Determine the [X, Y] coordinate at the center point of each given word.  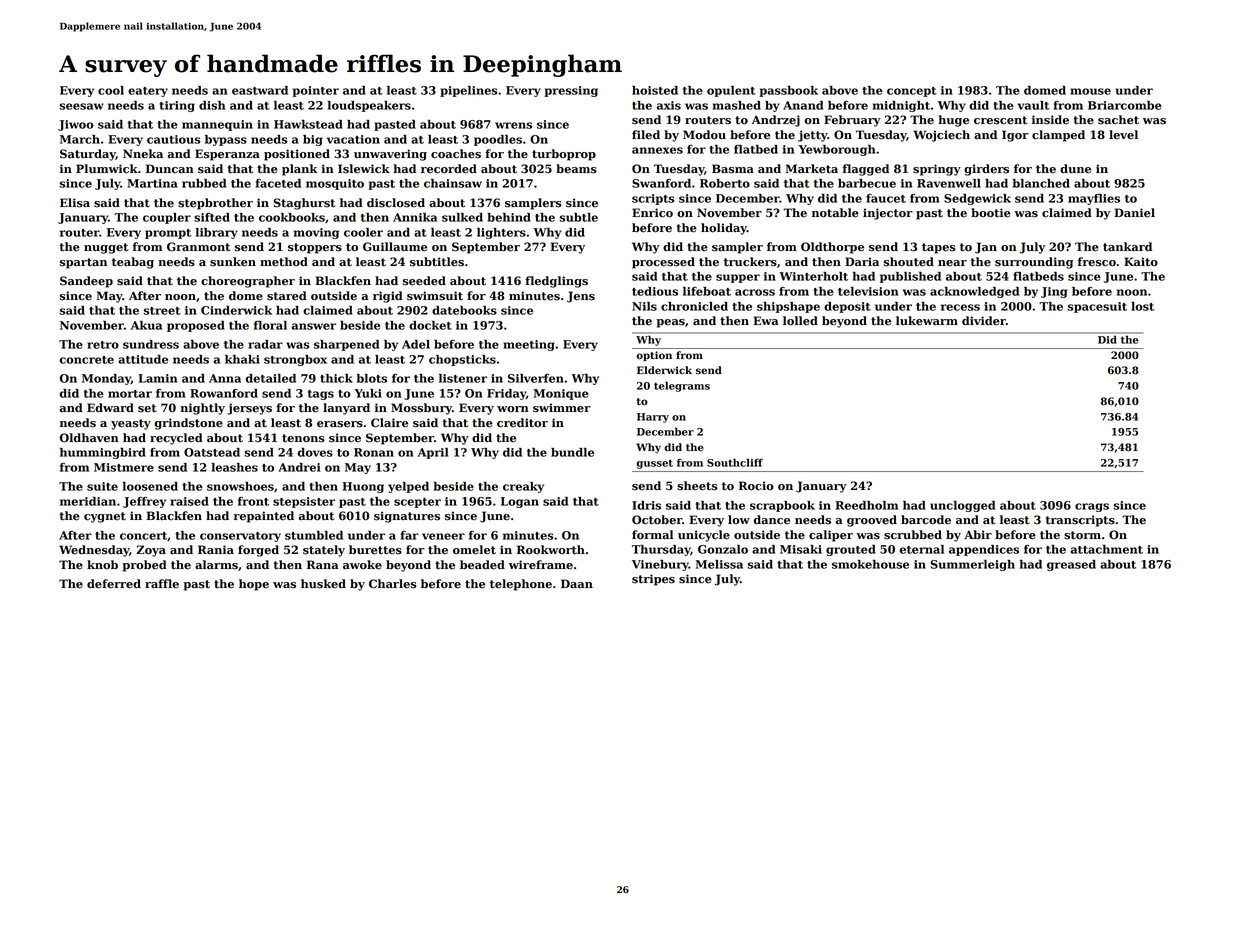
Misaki [801, 549]
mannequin [217, 125]
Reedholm [866, 505]
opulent [731, 91]
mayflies [1094, 199]
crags [1092, 507]
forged [258, 551]
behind [509, 217]
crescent [1000, 120]
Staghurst [304, 204]
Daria [862, 261]
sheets [697, 486]
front [253, 501]
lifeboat [707, 291]
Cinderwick [236, 310]
